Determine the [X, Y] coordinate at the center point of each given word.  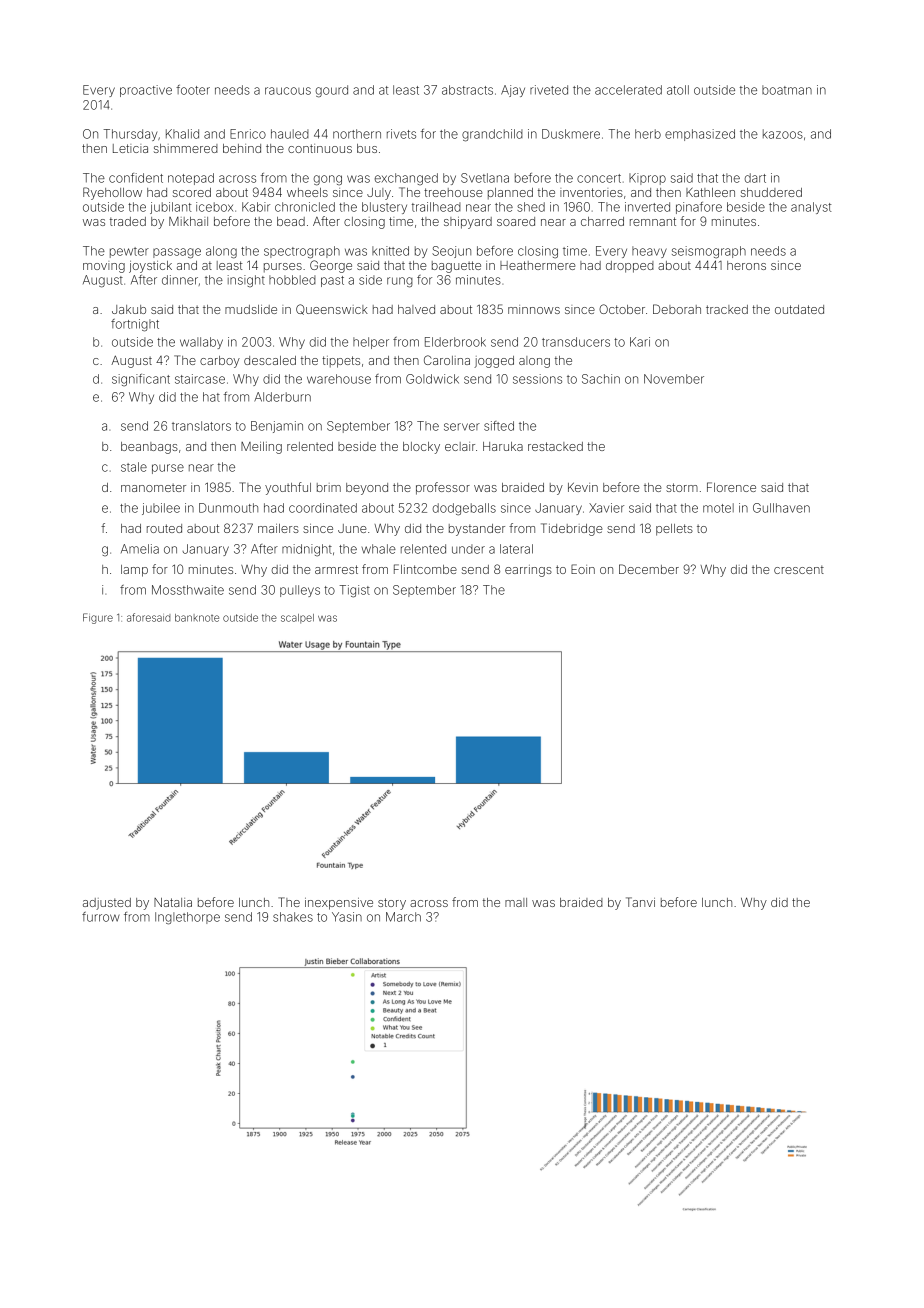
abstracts [467, 90]
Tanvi [640, 902]
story [392, 904]
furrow [101, 917]
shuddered [771, 192]
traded [128, 221]
